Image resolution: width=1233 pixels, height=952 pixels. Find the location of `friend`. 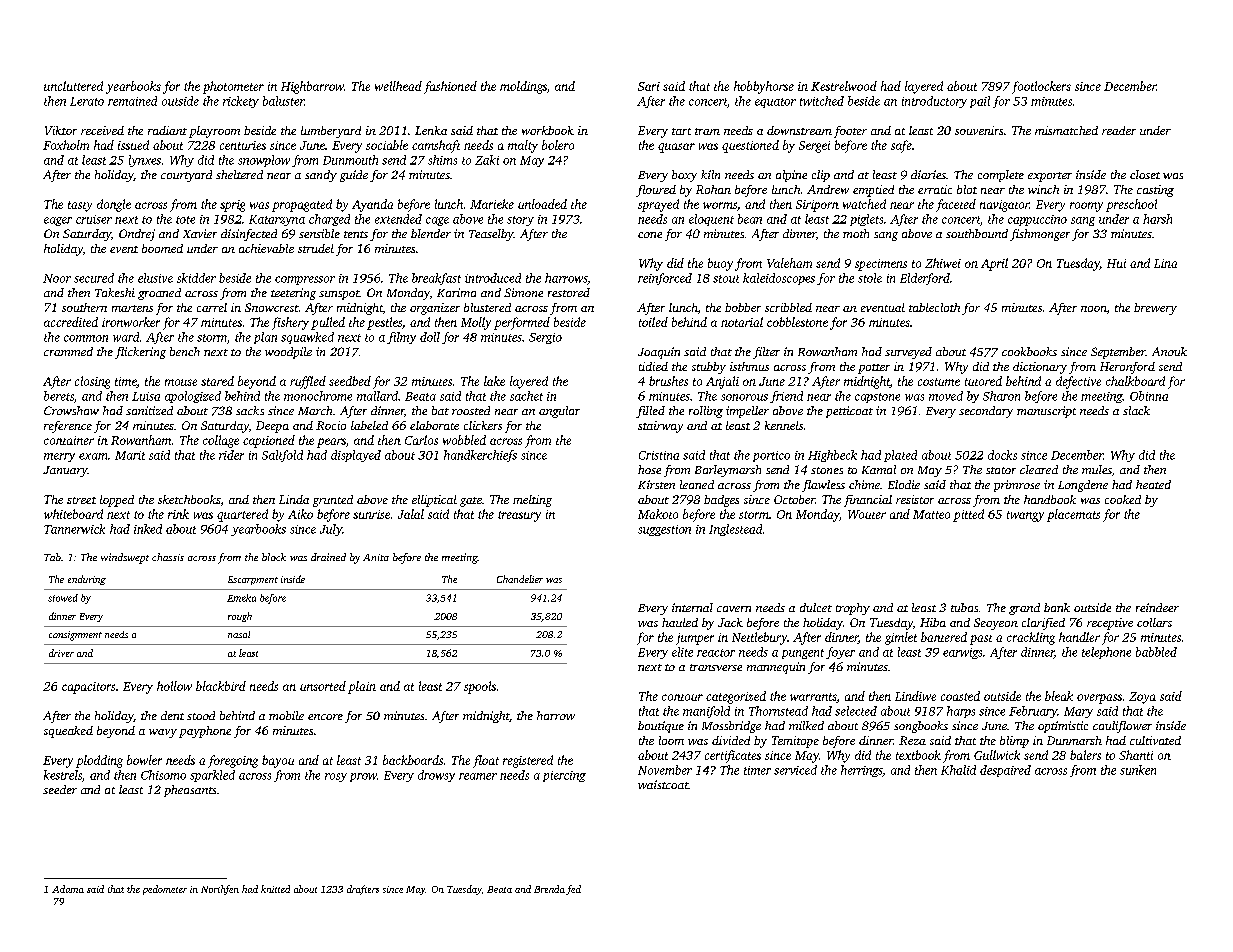

friend is located at coordinates (786, 397).
